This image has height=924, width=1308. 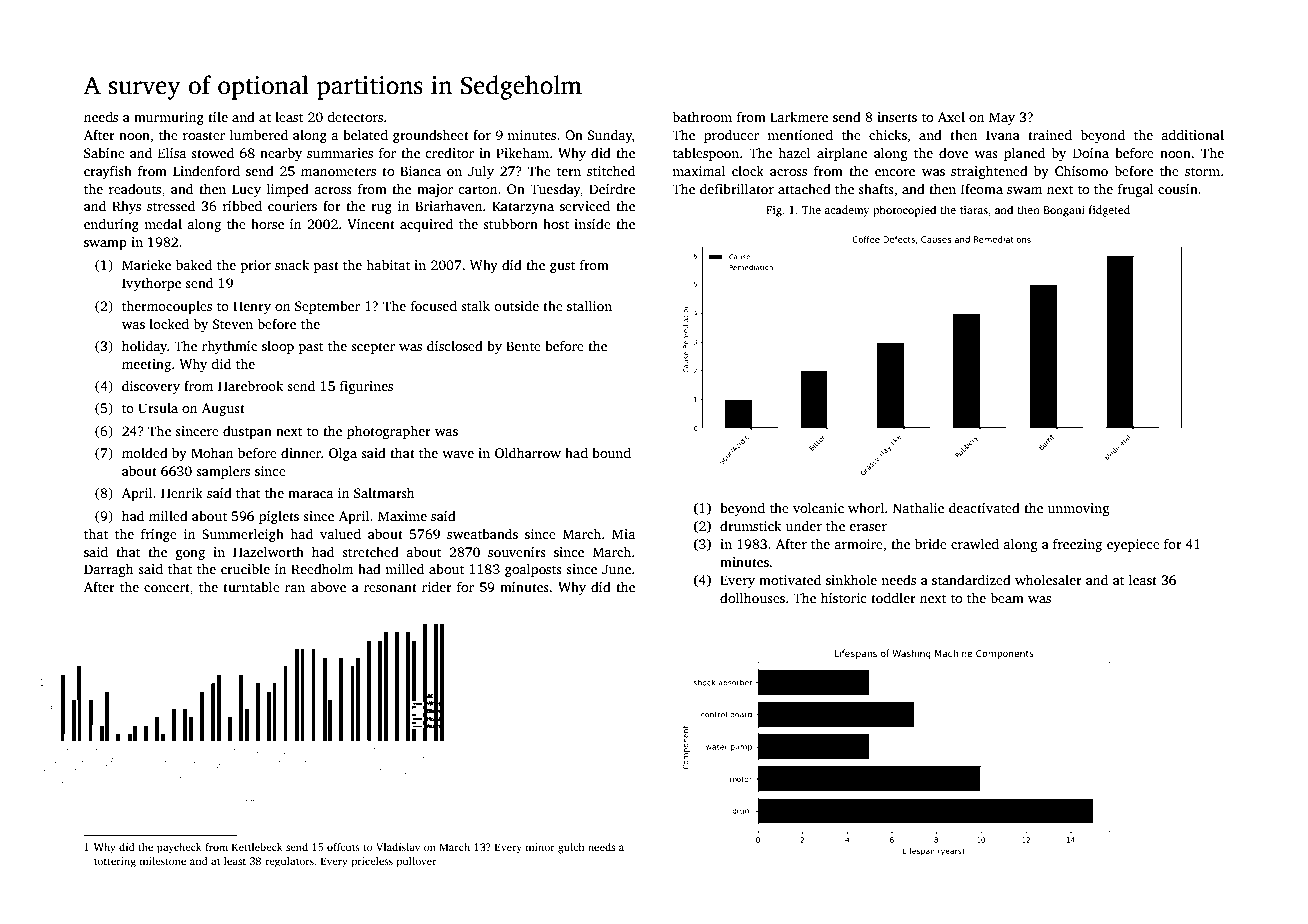 I want to click on figurines, so click(x=366, y=387).
